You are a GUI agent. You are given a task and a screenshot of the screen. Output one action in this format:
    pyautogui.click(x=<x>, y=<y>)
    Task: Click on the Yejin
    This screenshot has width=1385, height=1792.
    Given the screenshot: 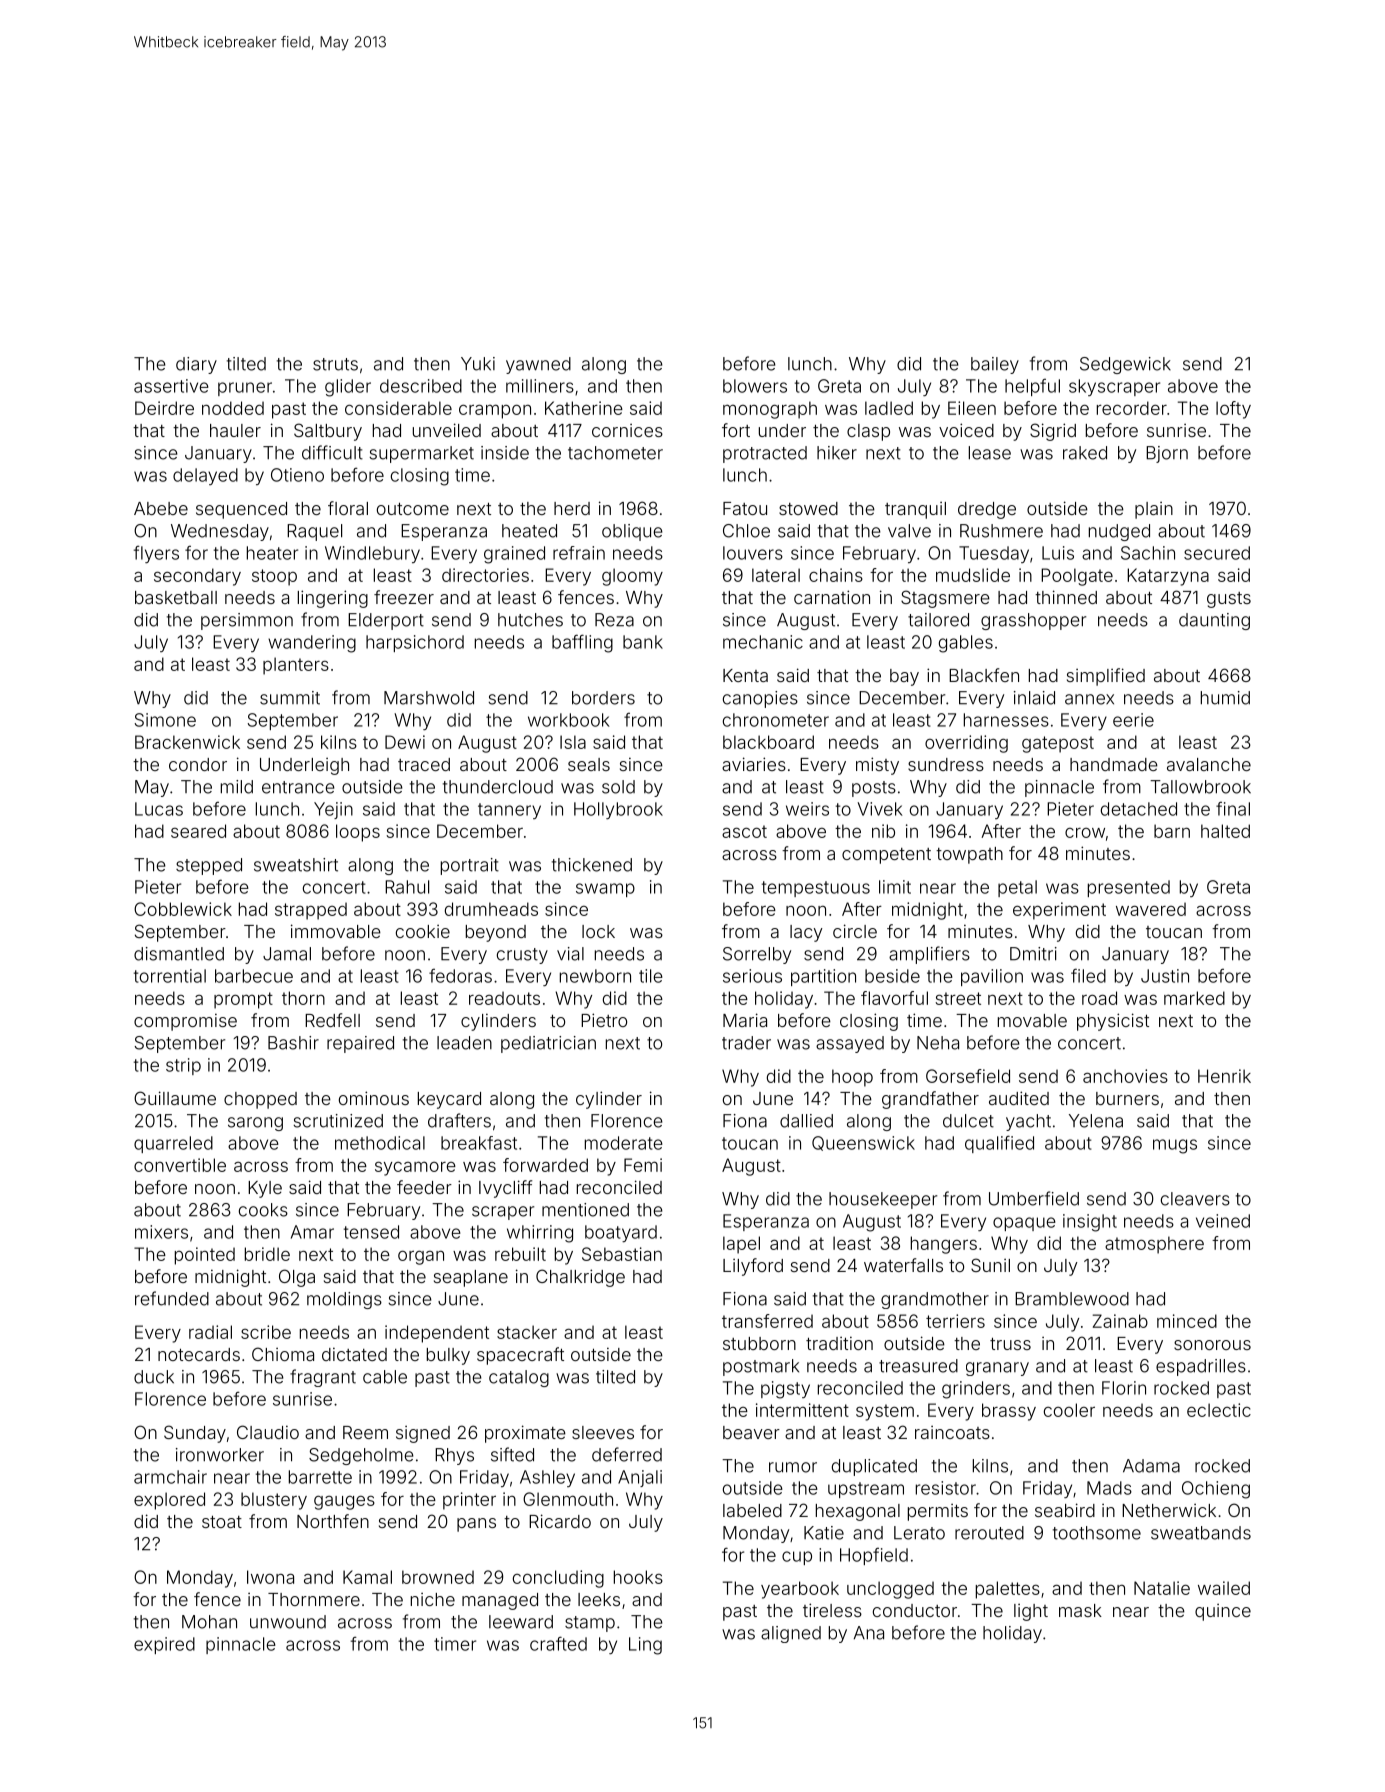 What is the action you would take?
    pyautogui.click(x=333, y=810)
